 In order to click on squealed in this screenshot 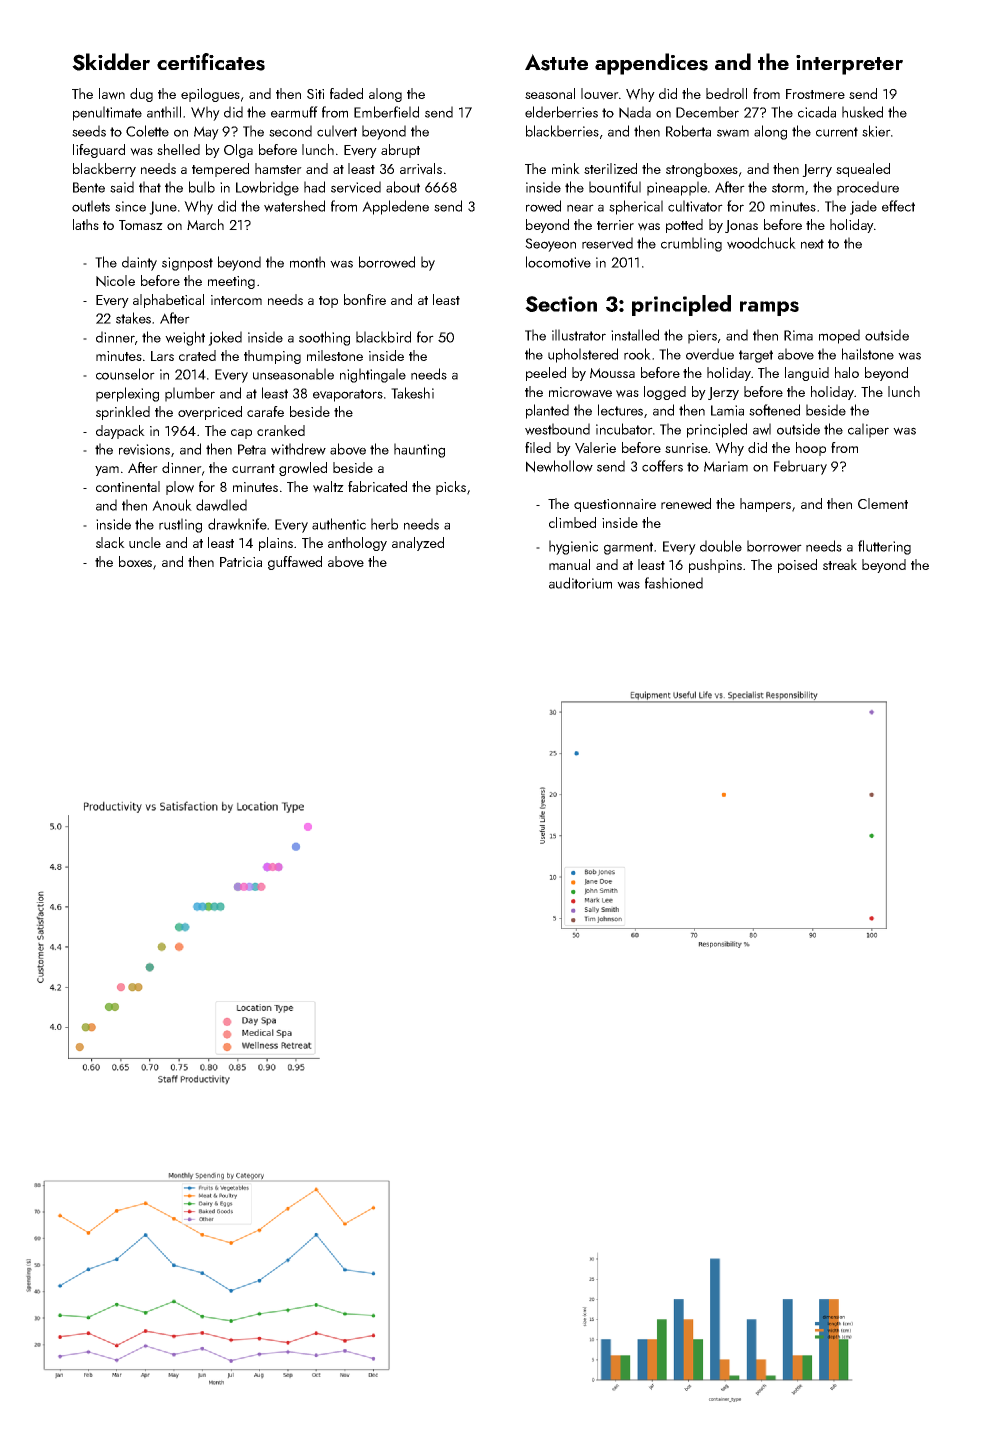, I will do `click(863, 170)`.
